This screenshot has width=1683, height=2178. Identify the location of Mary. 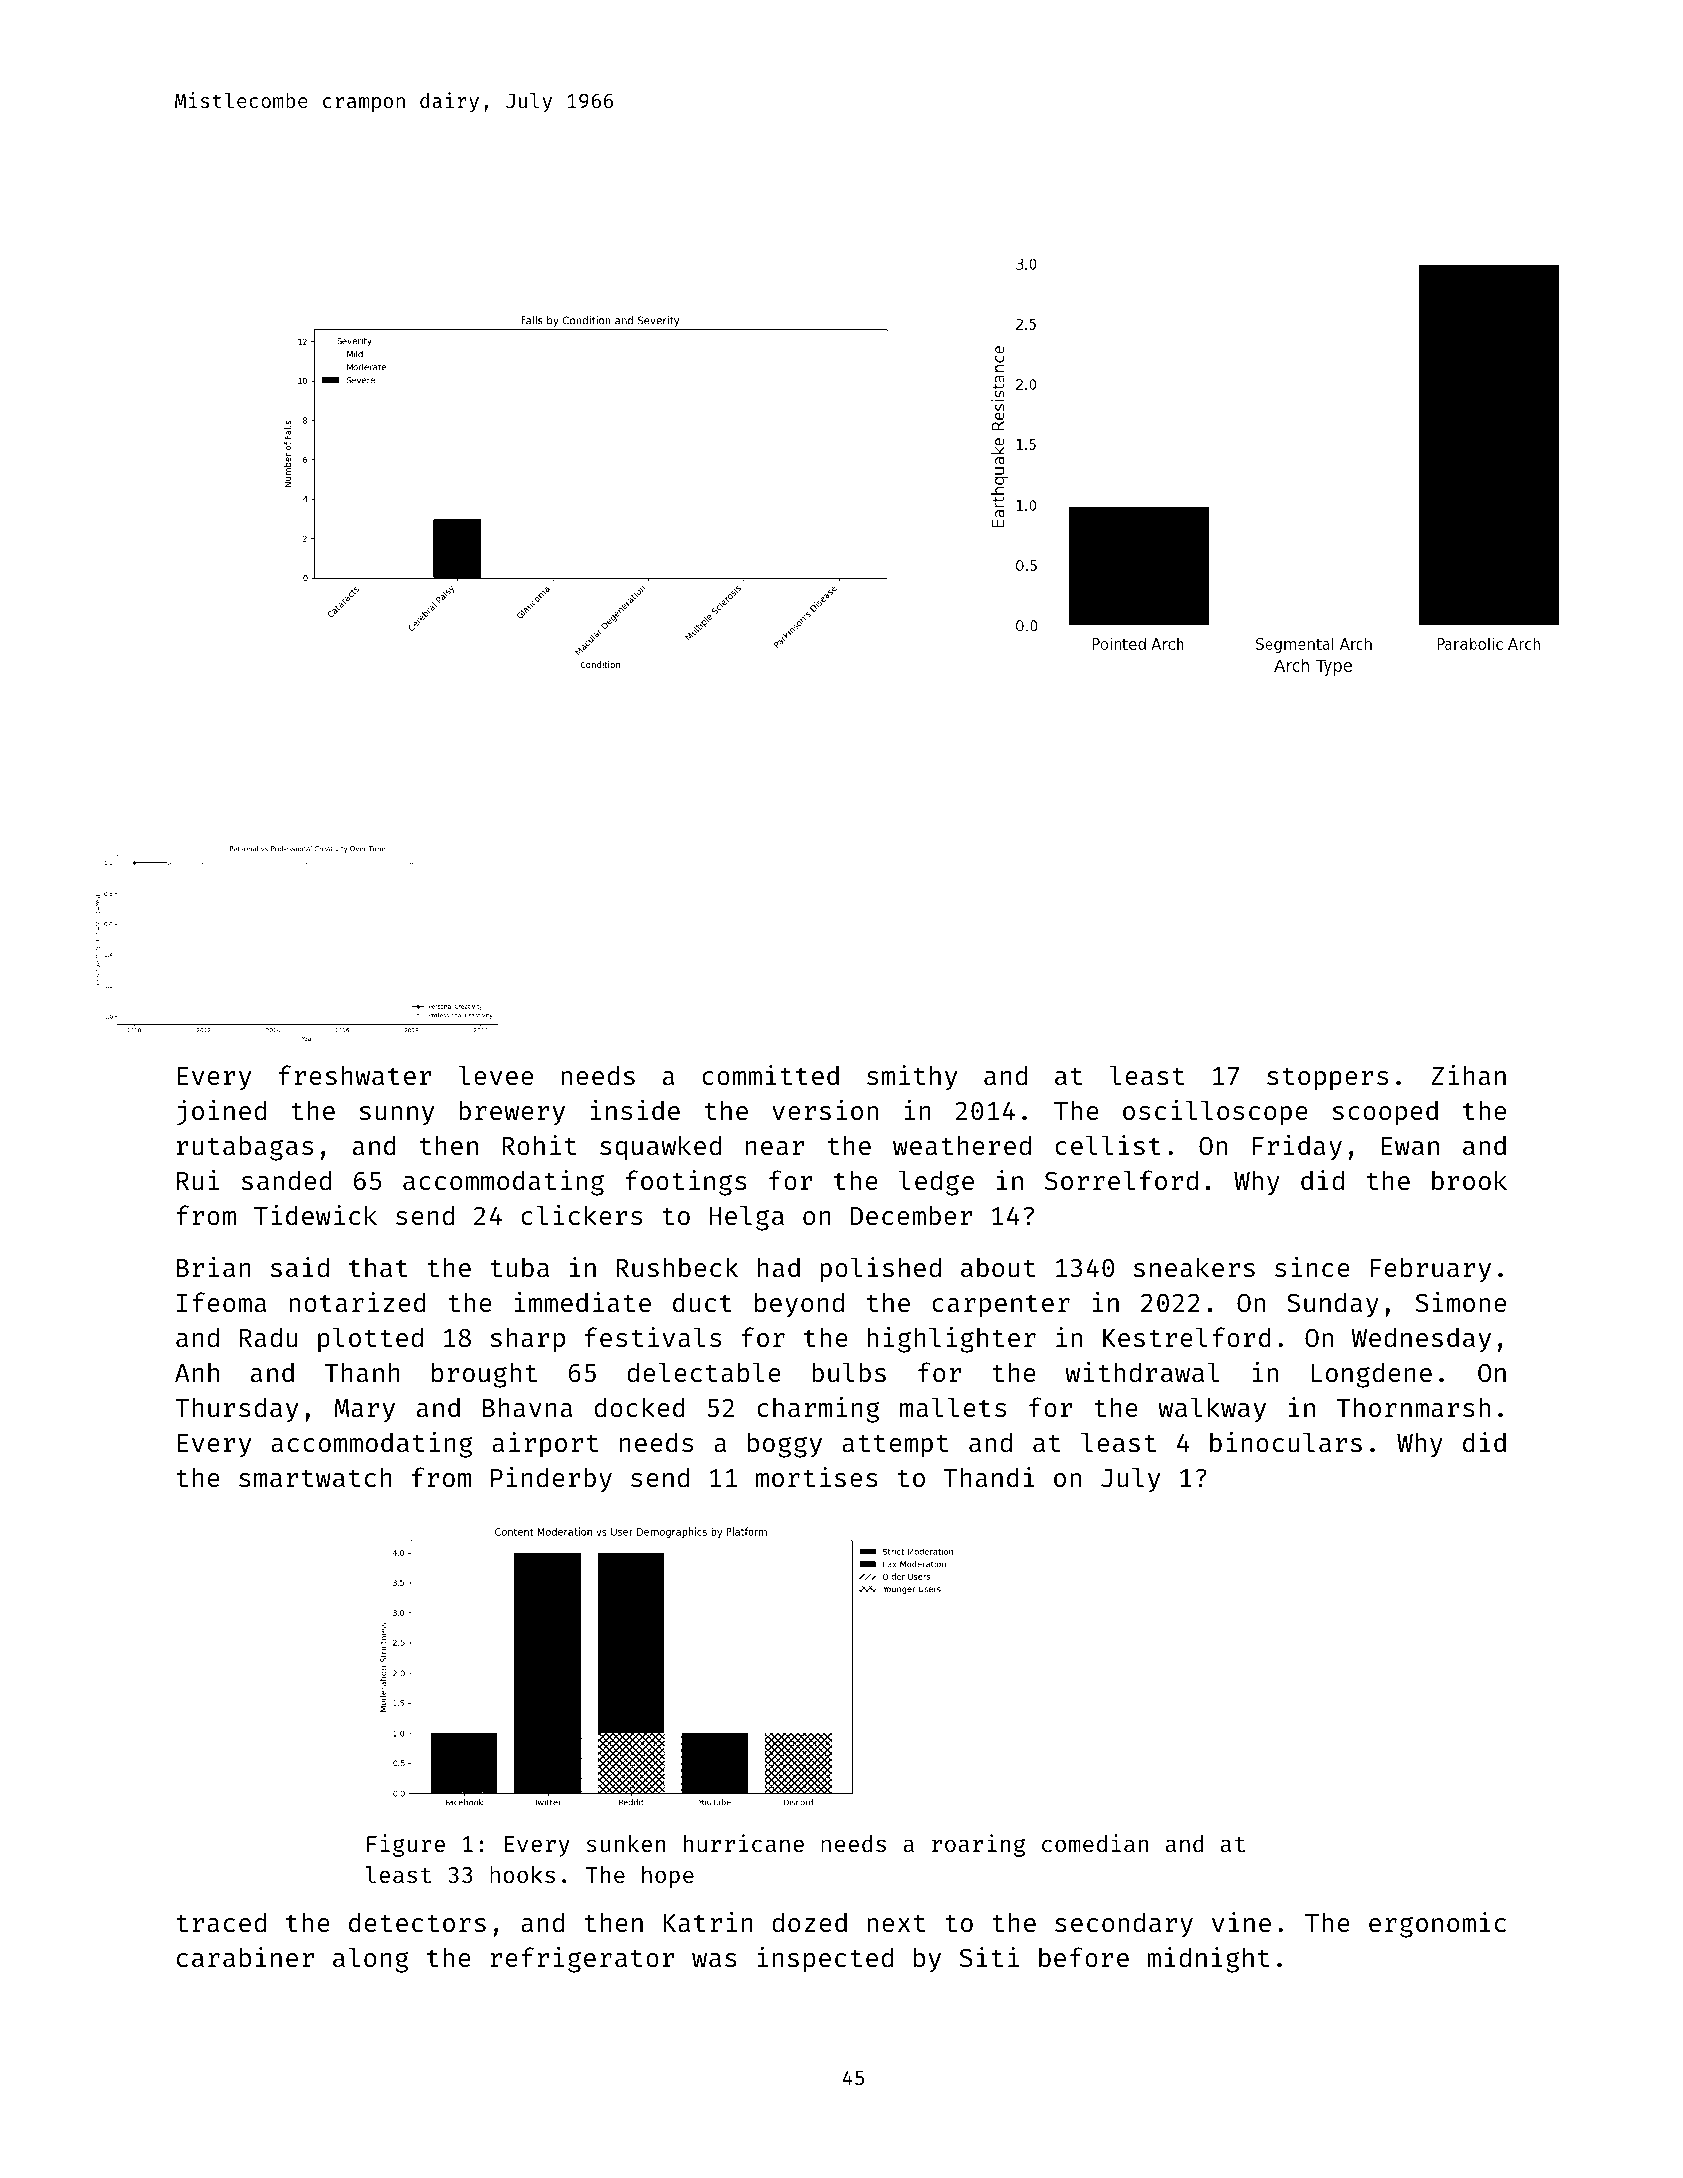
(365, 1411).
